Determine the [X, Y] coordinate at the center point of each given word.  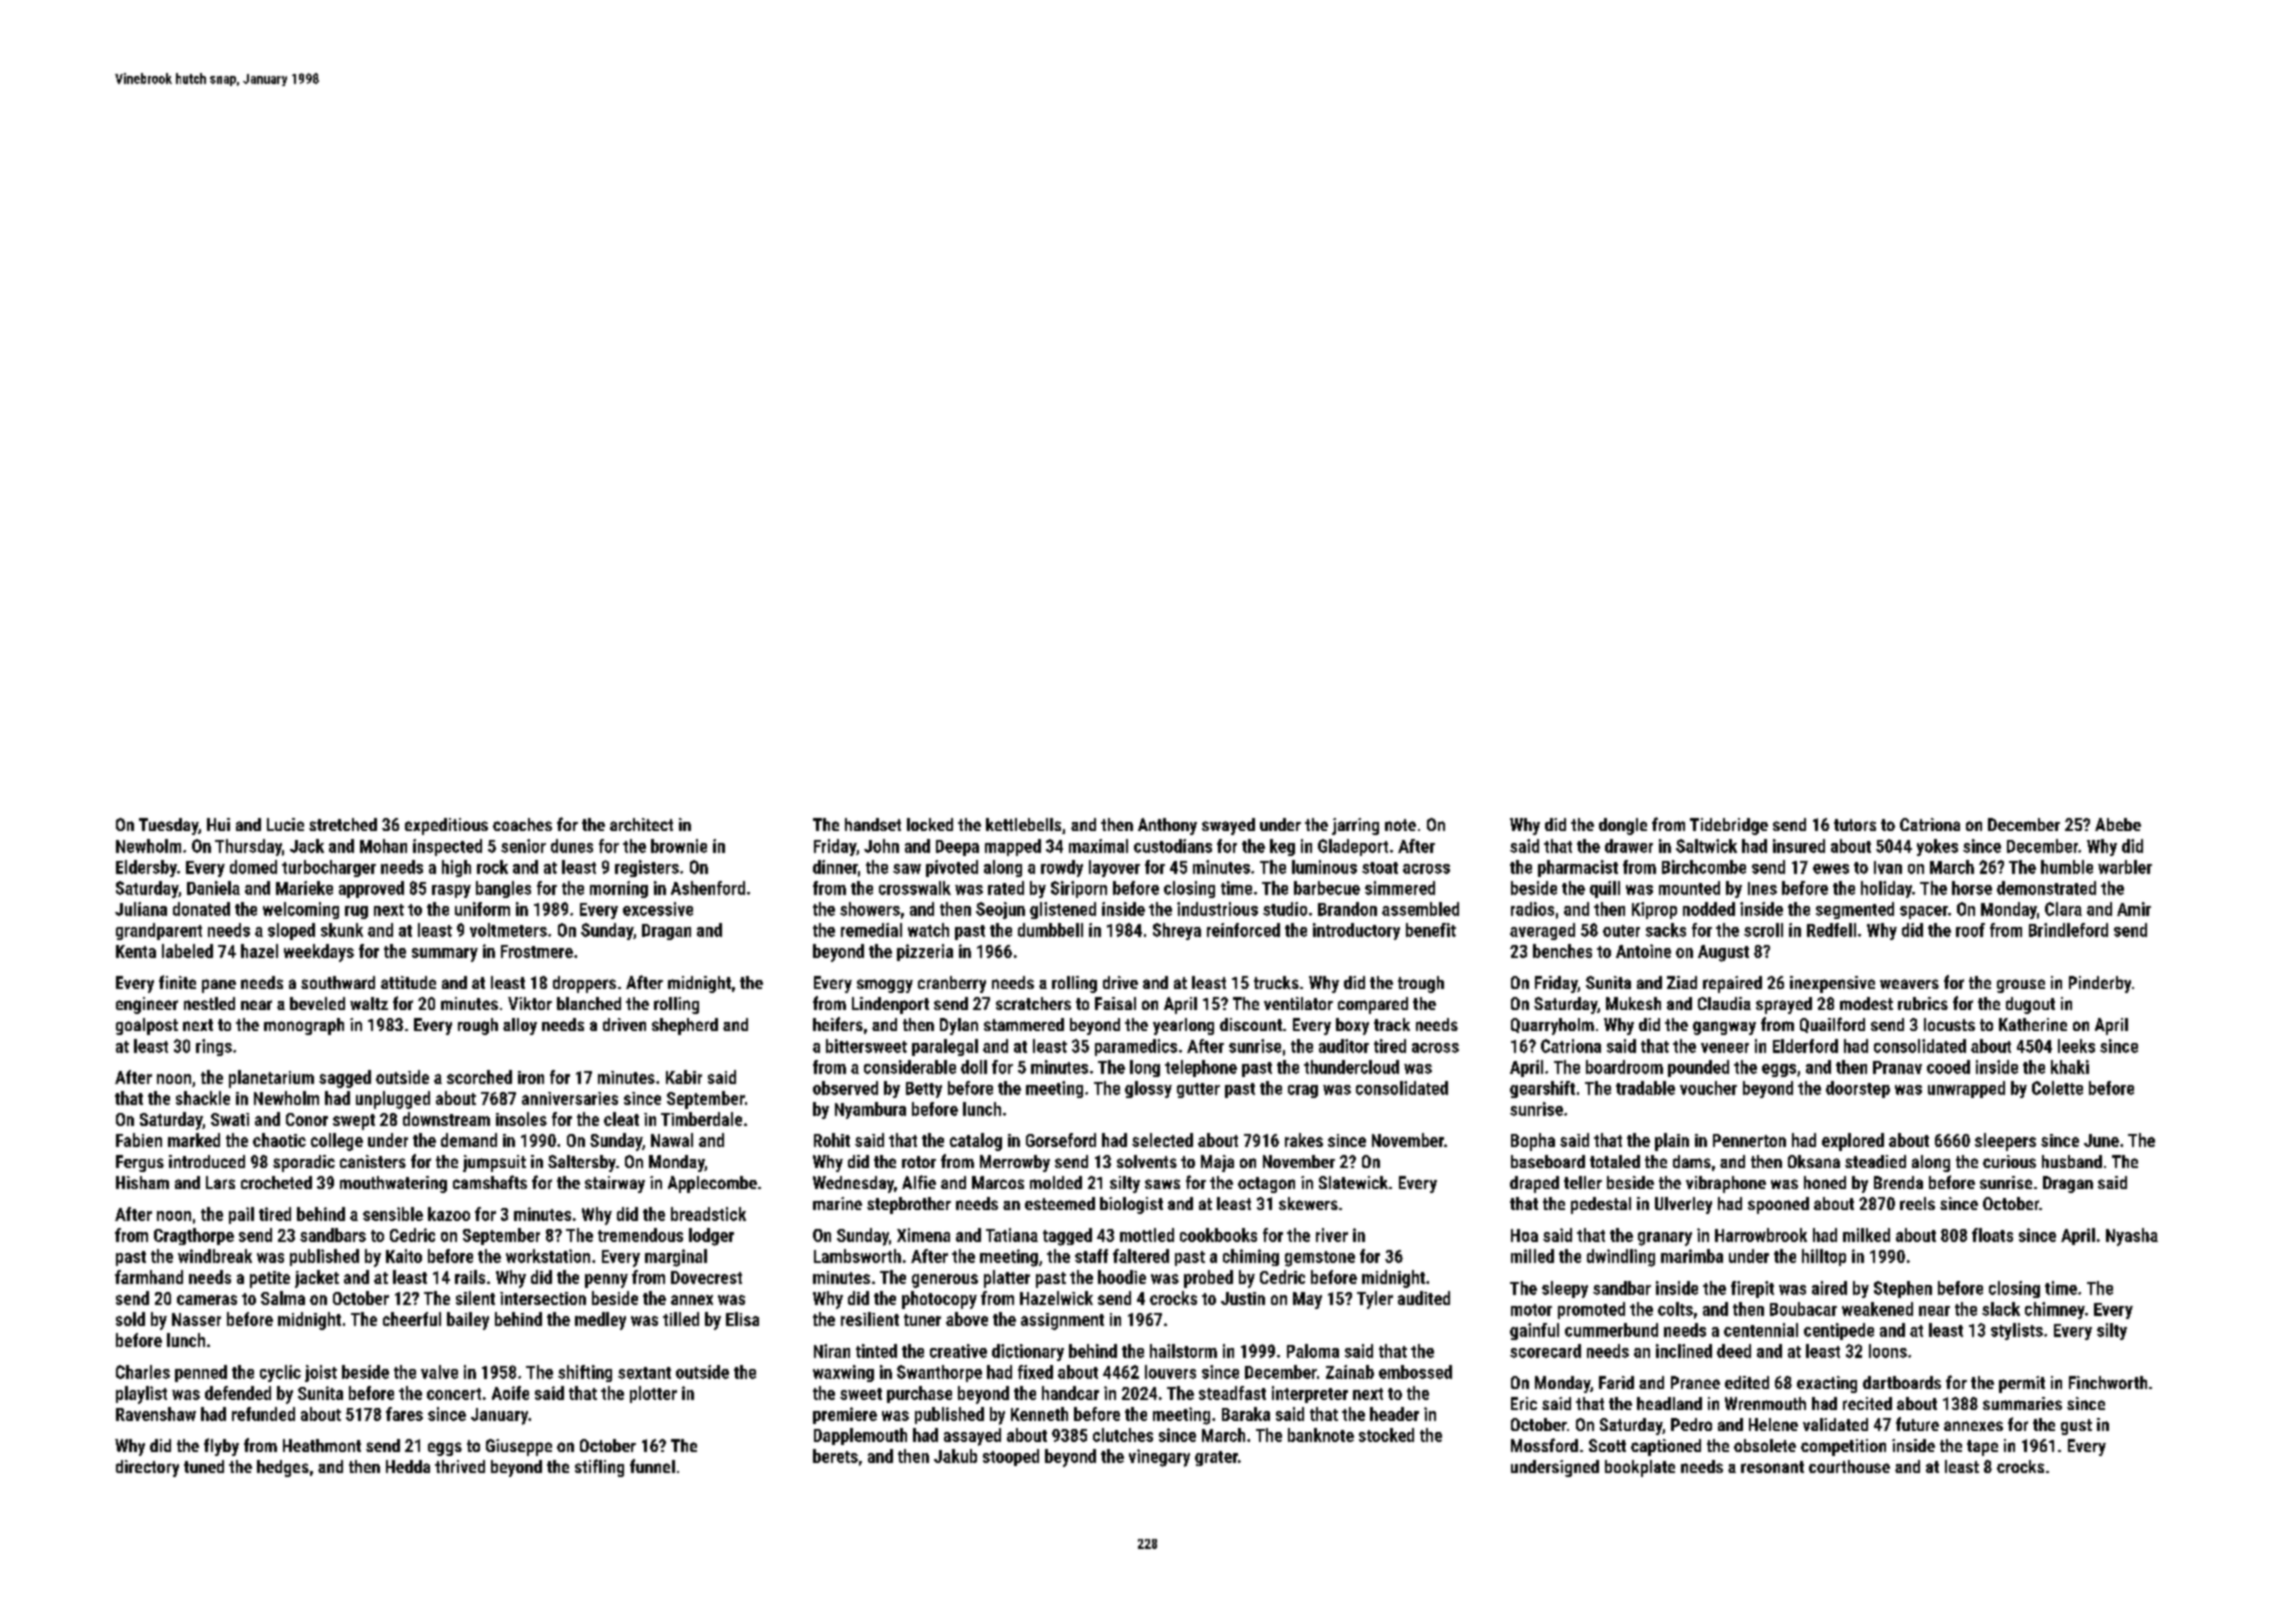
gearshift [1542, 1089]
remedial [871, 930]
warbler [2125, 867]
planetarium [271, 1079]
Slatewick [1353, 1182]
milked [1866, 1235]
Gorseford [1061, 1140]
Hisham [142, 1182]
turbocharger [329, 868]
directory [147, 1468]
